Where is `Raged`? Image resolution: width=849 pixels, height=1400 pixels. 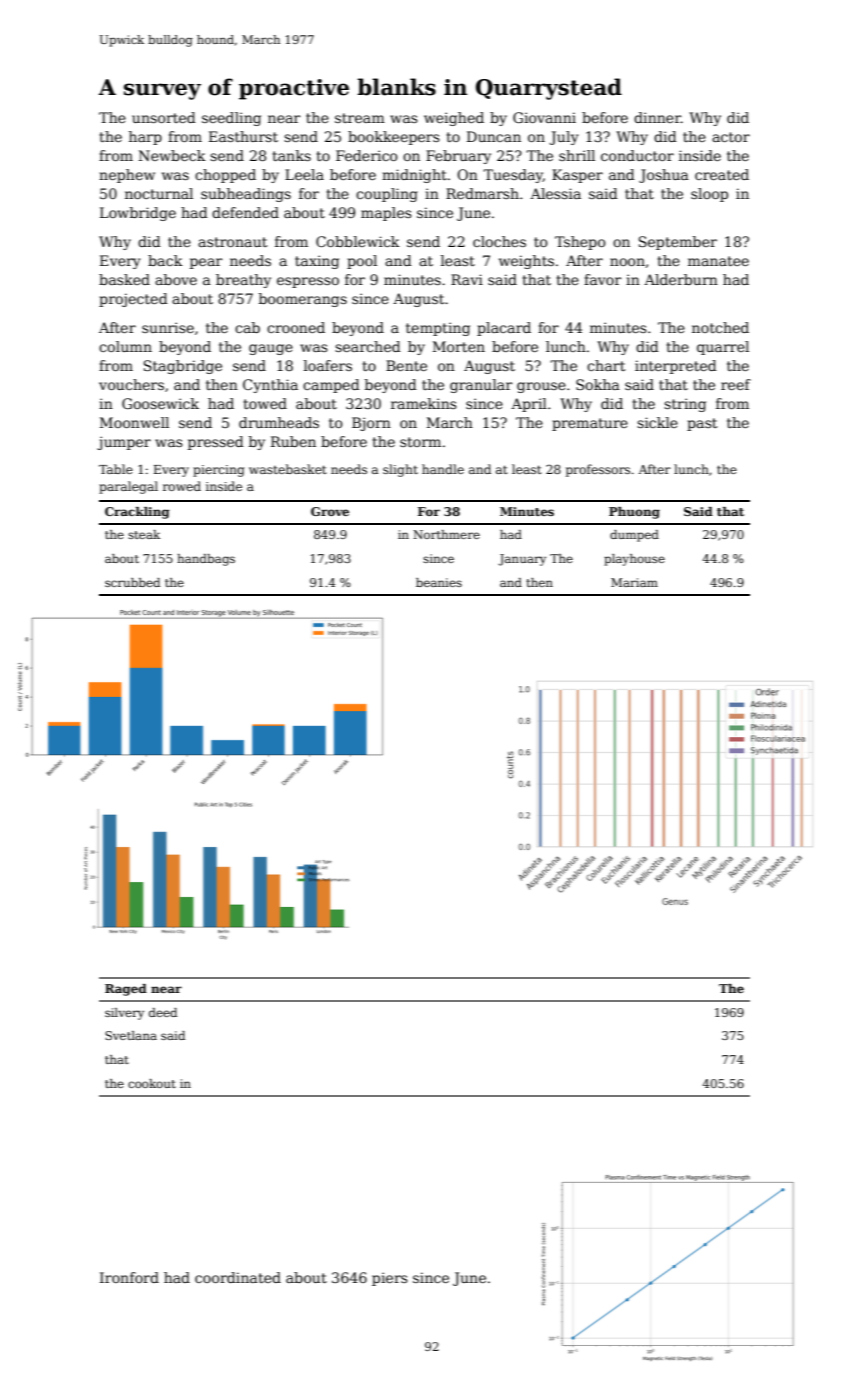
Raged is located at coordinates (126, 990).
